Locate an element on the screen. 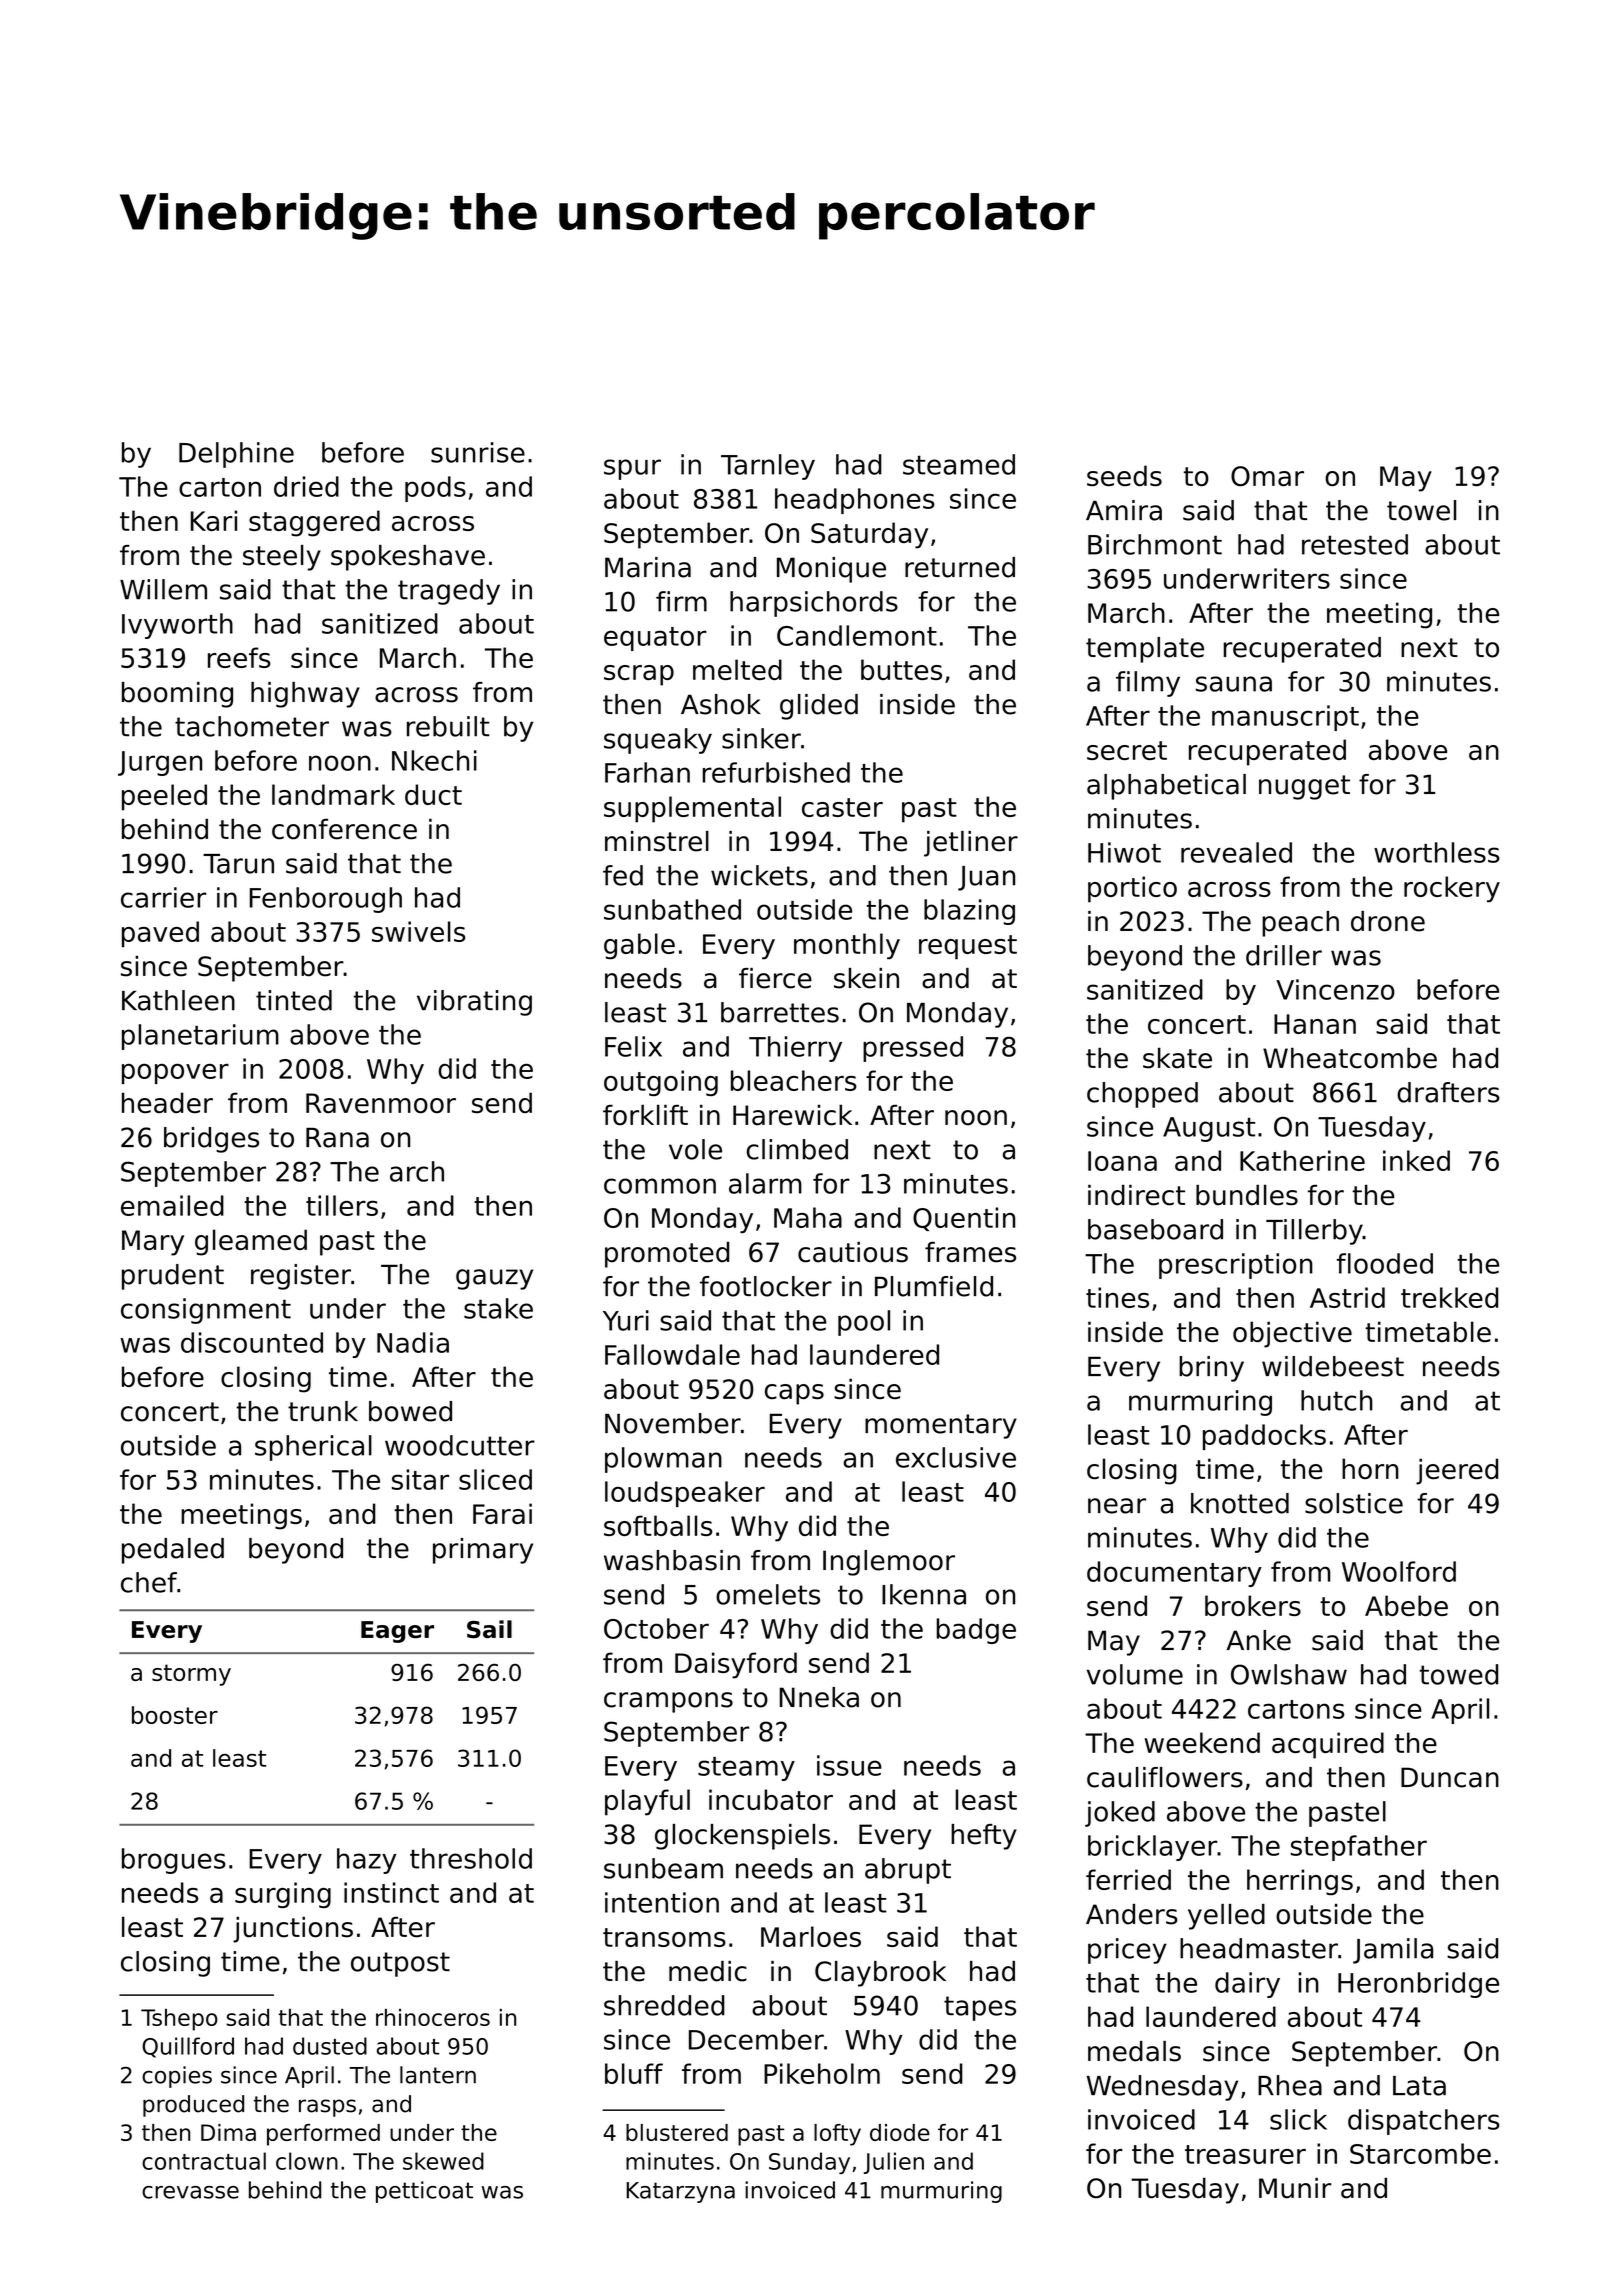 The width and height of the screenshot is (1620, 2292). peach is located at coordinates (1300, 924).
